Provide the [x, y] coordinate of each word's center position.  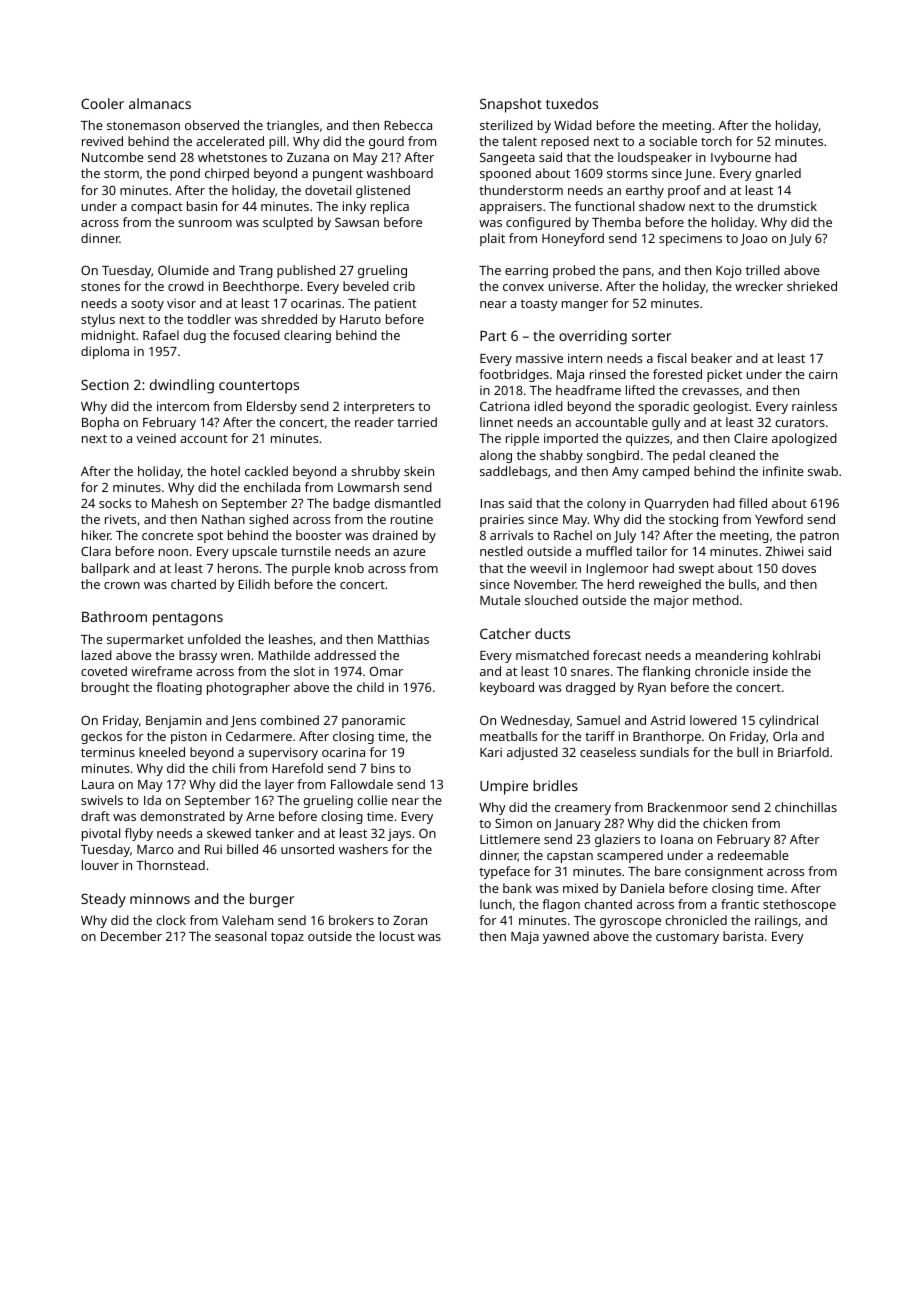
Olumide [183, 270]
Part [493, 336]
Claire [751, 438]
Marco [155, 849]
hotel [225, 471]
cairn [823, 374]
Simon [513, 823]
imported [571, 439]
